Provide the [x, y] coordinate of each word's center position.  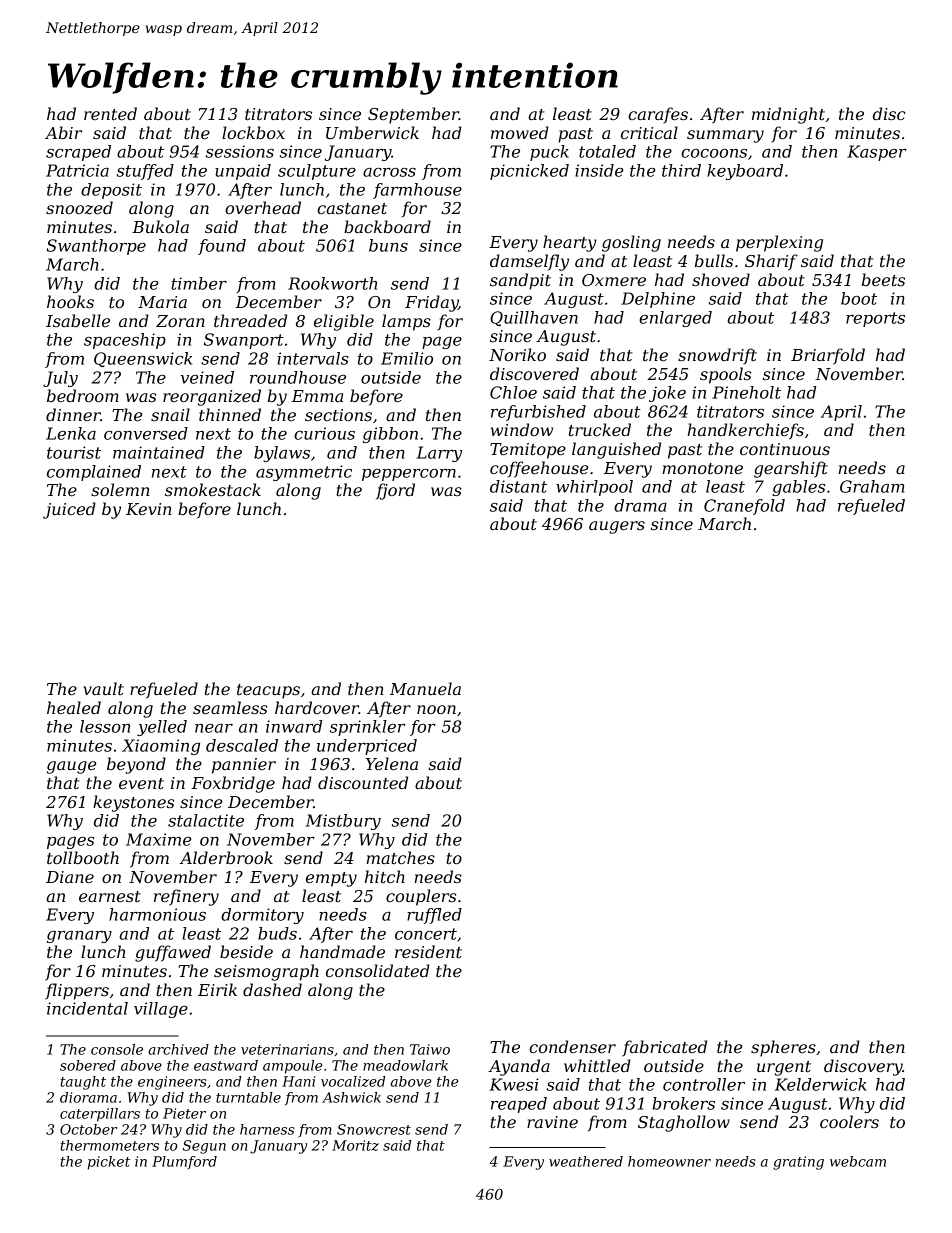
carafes [658, 115]
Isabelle [78, 320]
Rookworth [332, 283]
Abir [63, 132]
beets [883, 279]
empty [331, 879]
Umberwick [372, 132]
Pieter [184, 1113]
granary [79, 937]
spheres [783, 1048]
